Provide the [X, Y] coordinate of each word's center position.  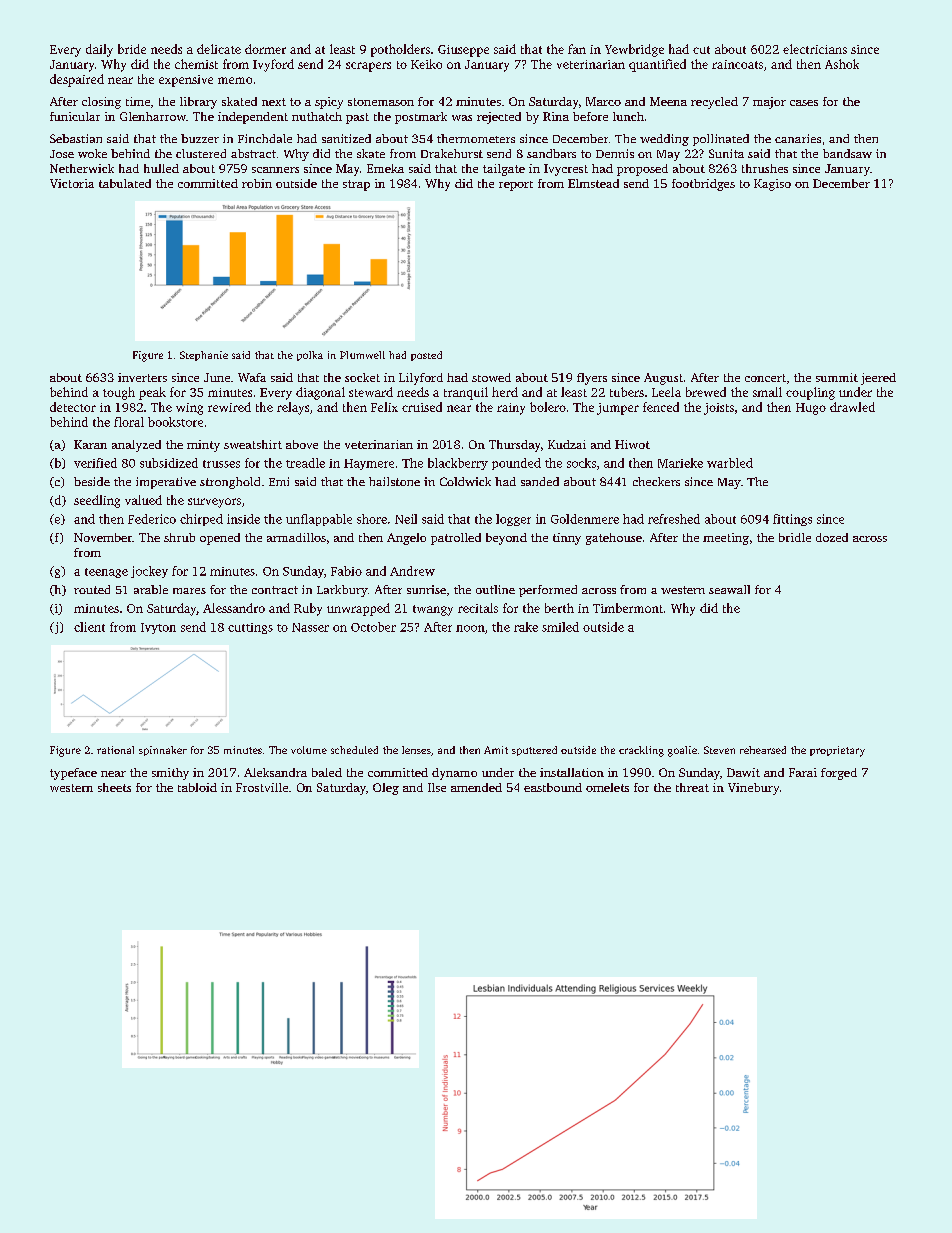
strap [356, 185]
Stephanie [204, 356]
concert [765, 378]
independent [253, 118]
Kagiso [772, 185]
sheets [114, 787]
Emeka [385, 168]
